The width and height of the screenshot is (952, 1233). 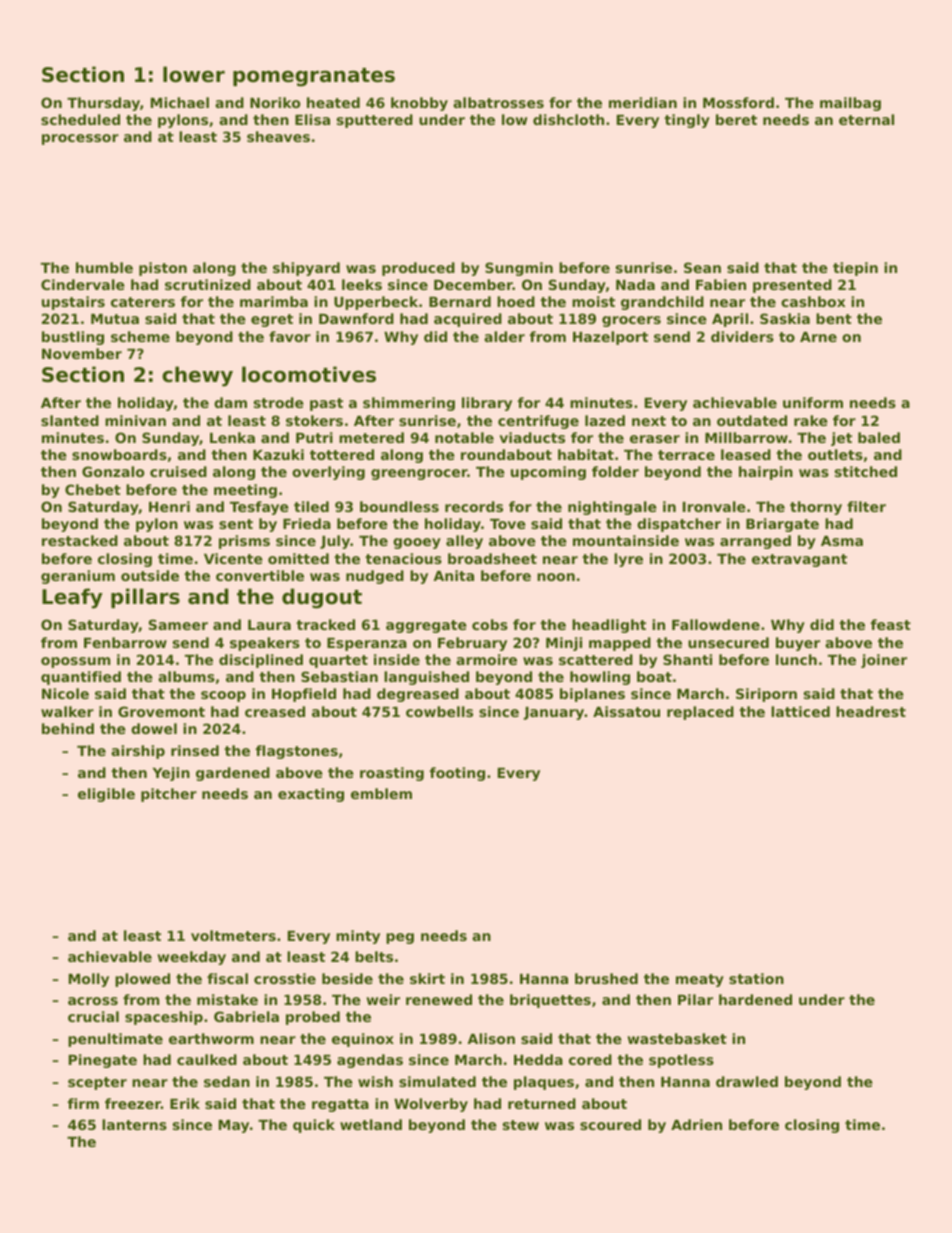 I want to click on Sameer, so click(x=178, y=624).
